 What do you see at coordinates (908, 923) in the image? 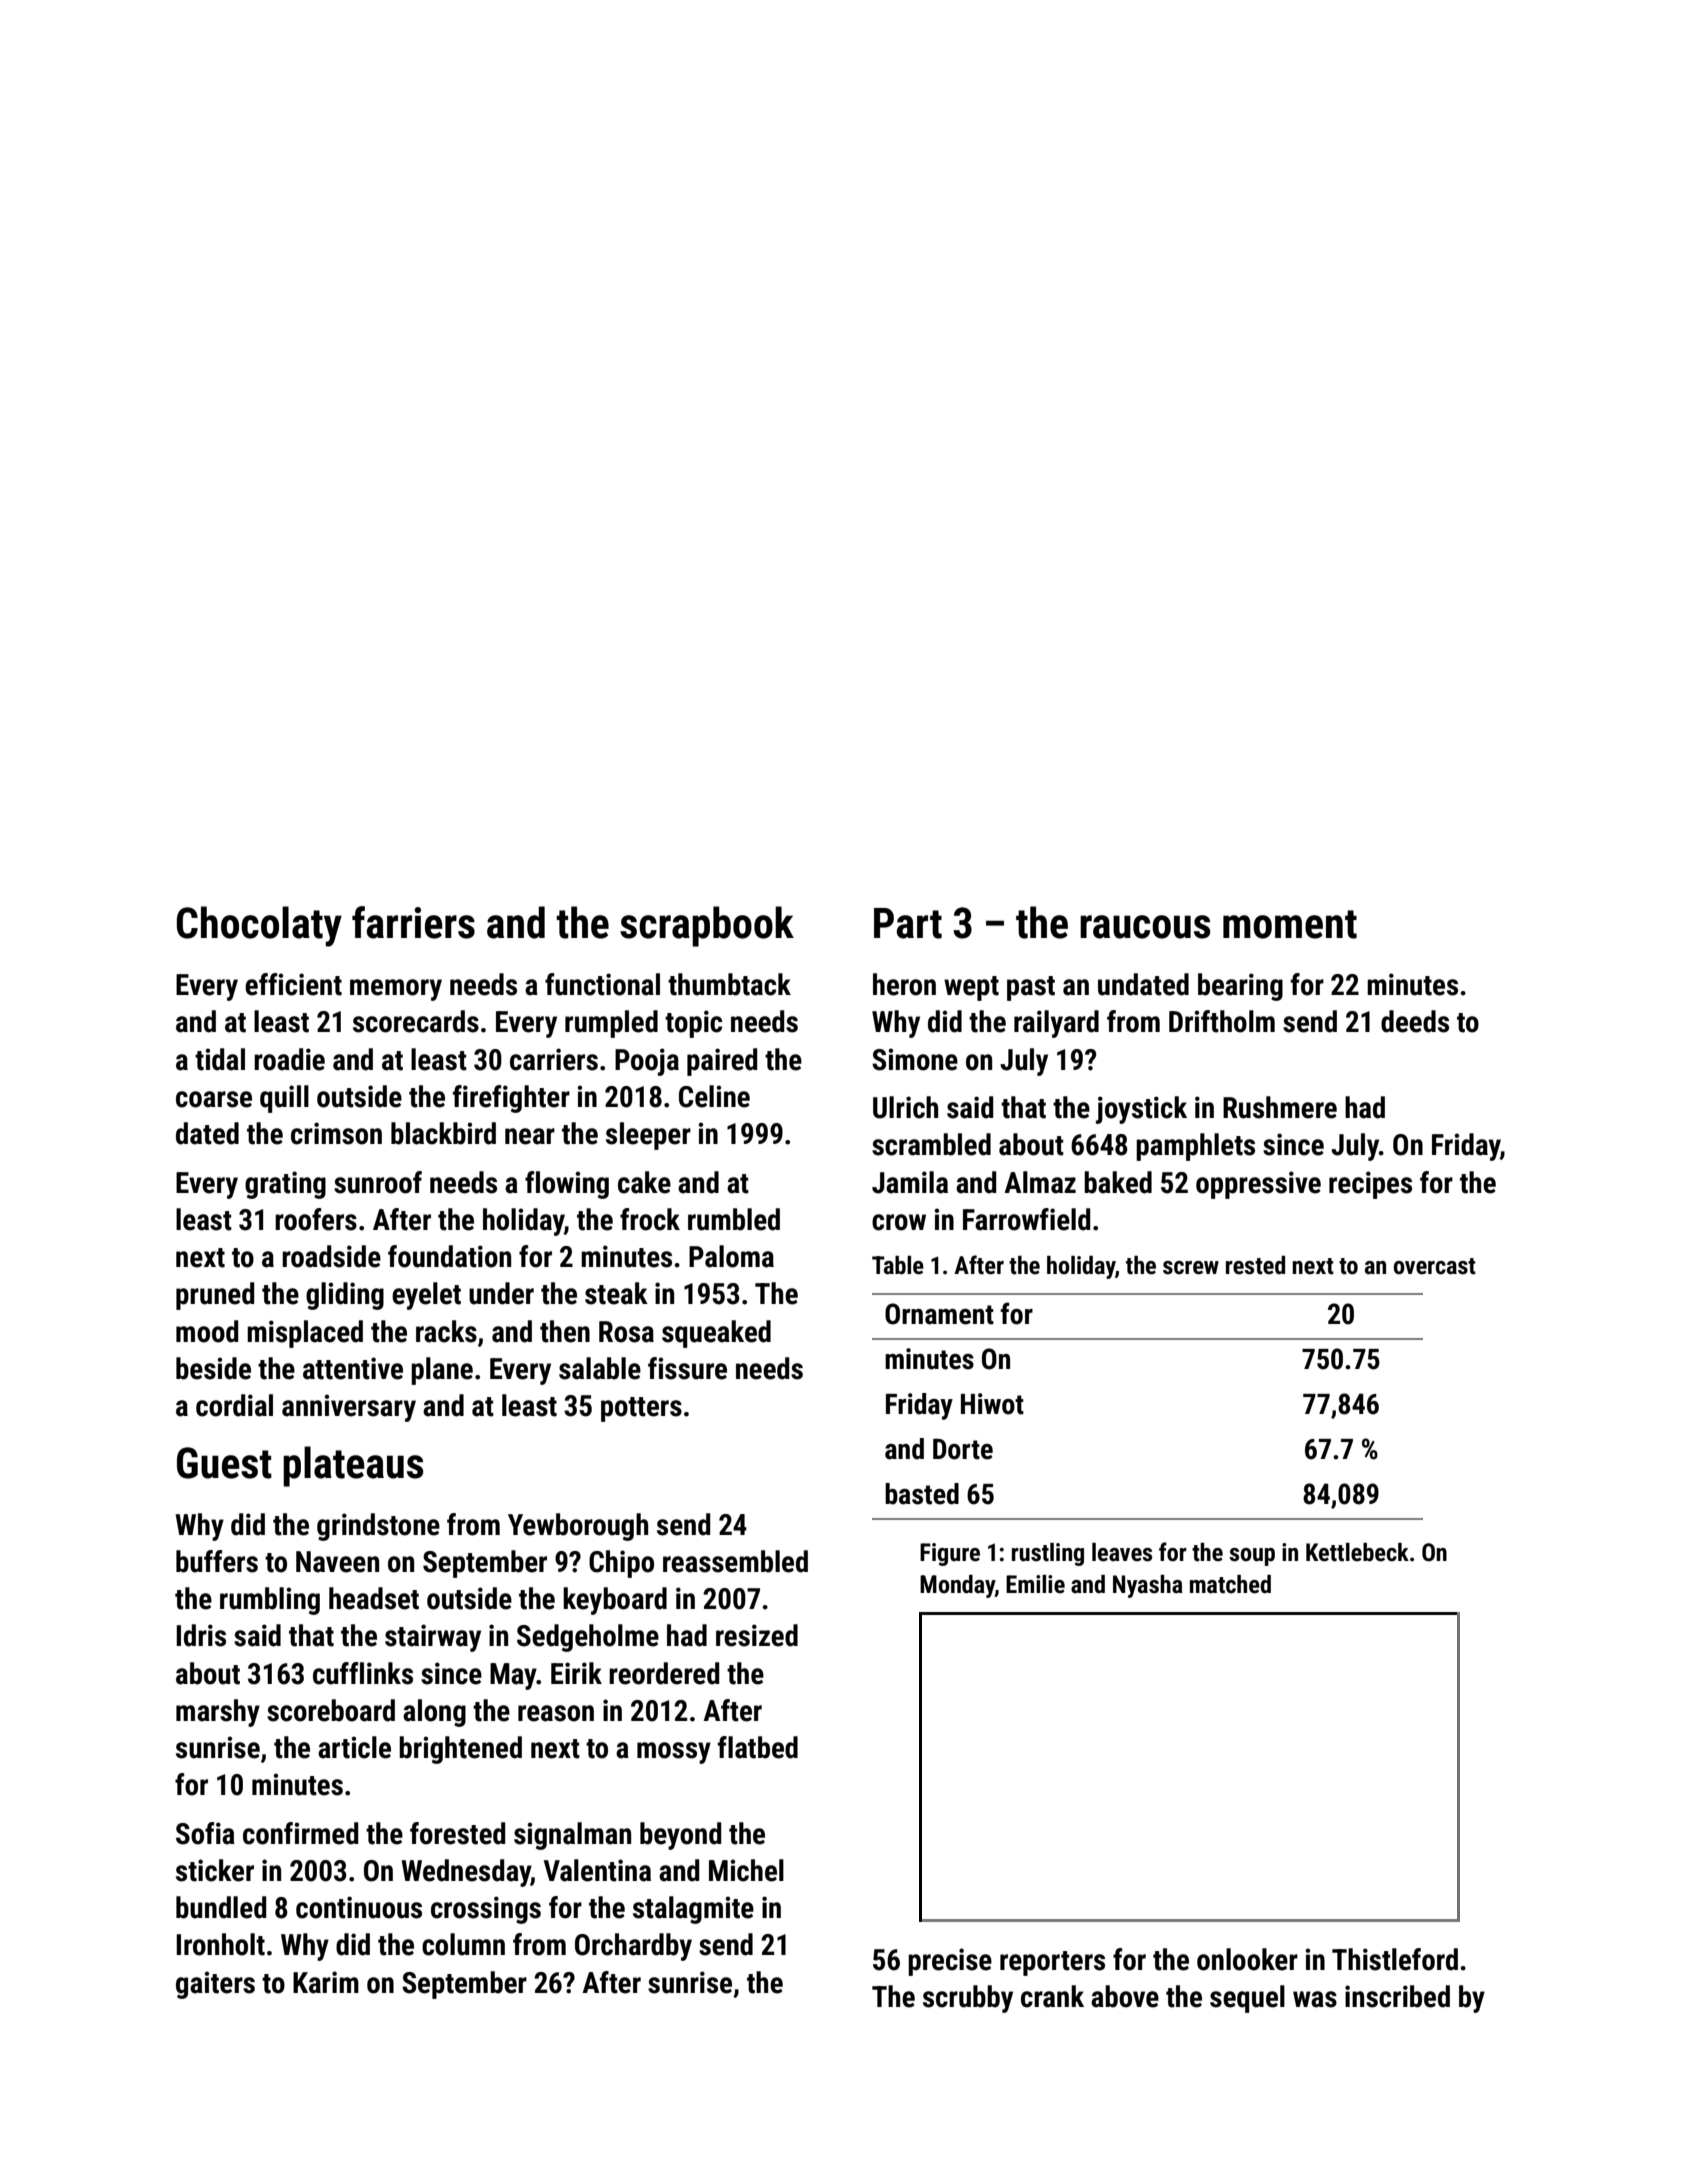
I see `Part` at bounding box center [908, 923].
